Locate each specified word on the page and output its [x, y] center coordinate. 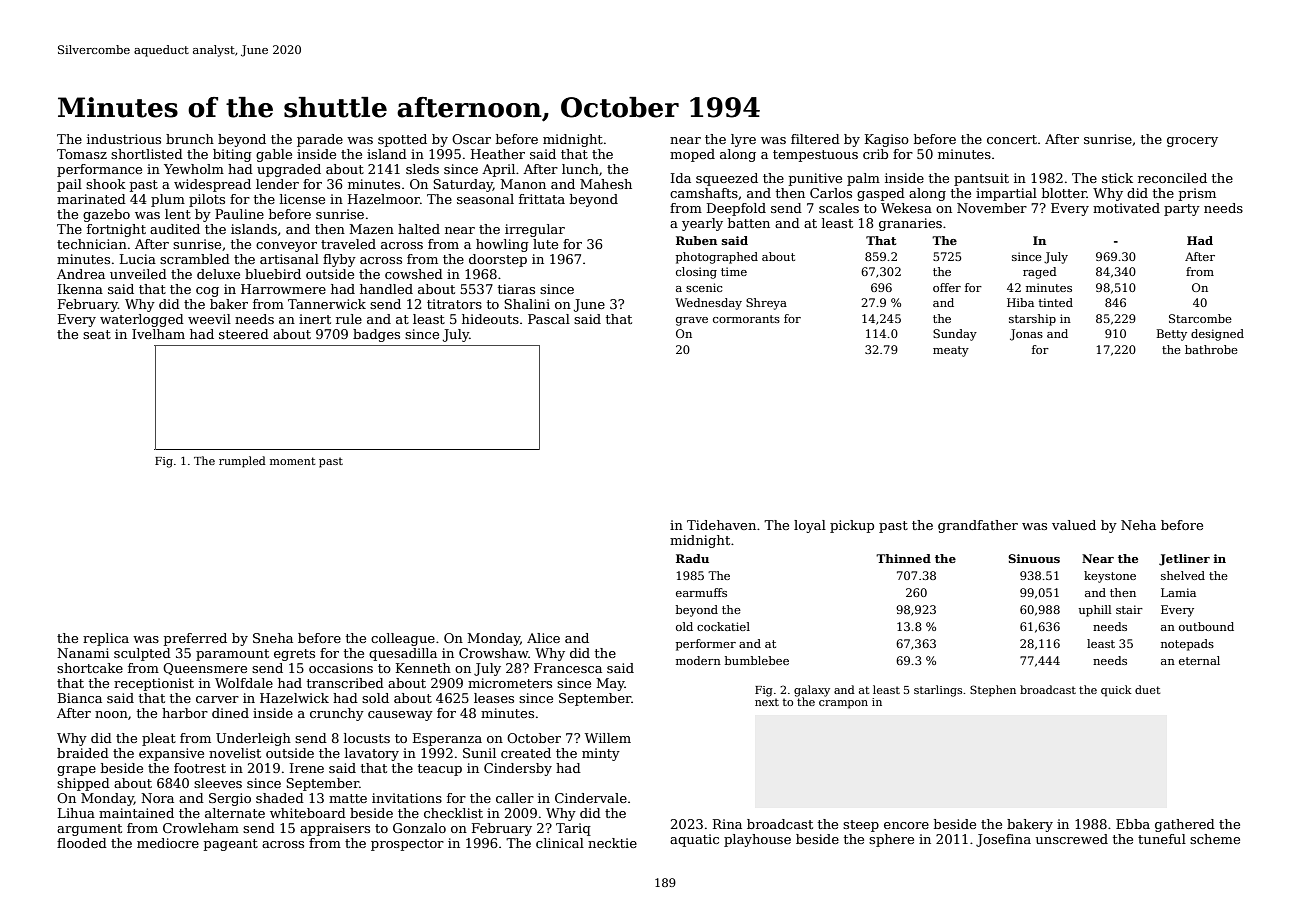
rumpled [242, 462]
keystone [1110, 577]
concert [1012, 139]
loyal [810, 526]
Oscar [471, 139]
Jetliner [1184, 560]
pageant [231, 845]
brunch [190, 139]
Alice [543, 638]
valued [1074, 525]
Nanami [83, 653]
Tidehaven [721, 525]
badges [376, 335]
